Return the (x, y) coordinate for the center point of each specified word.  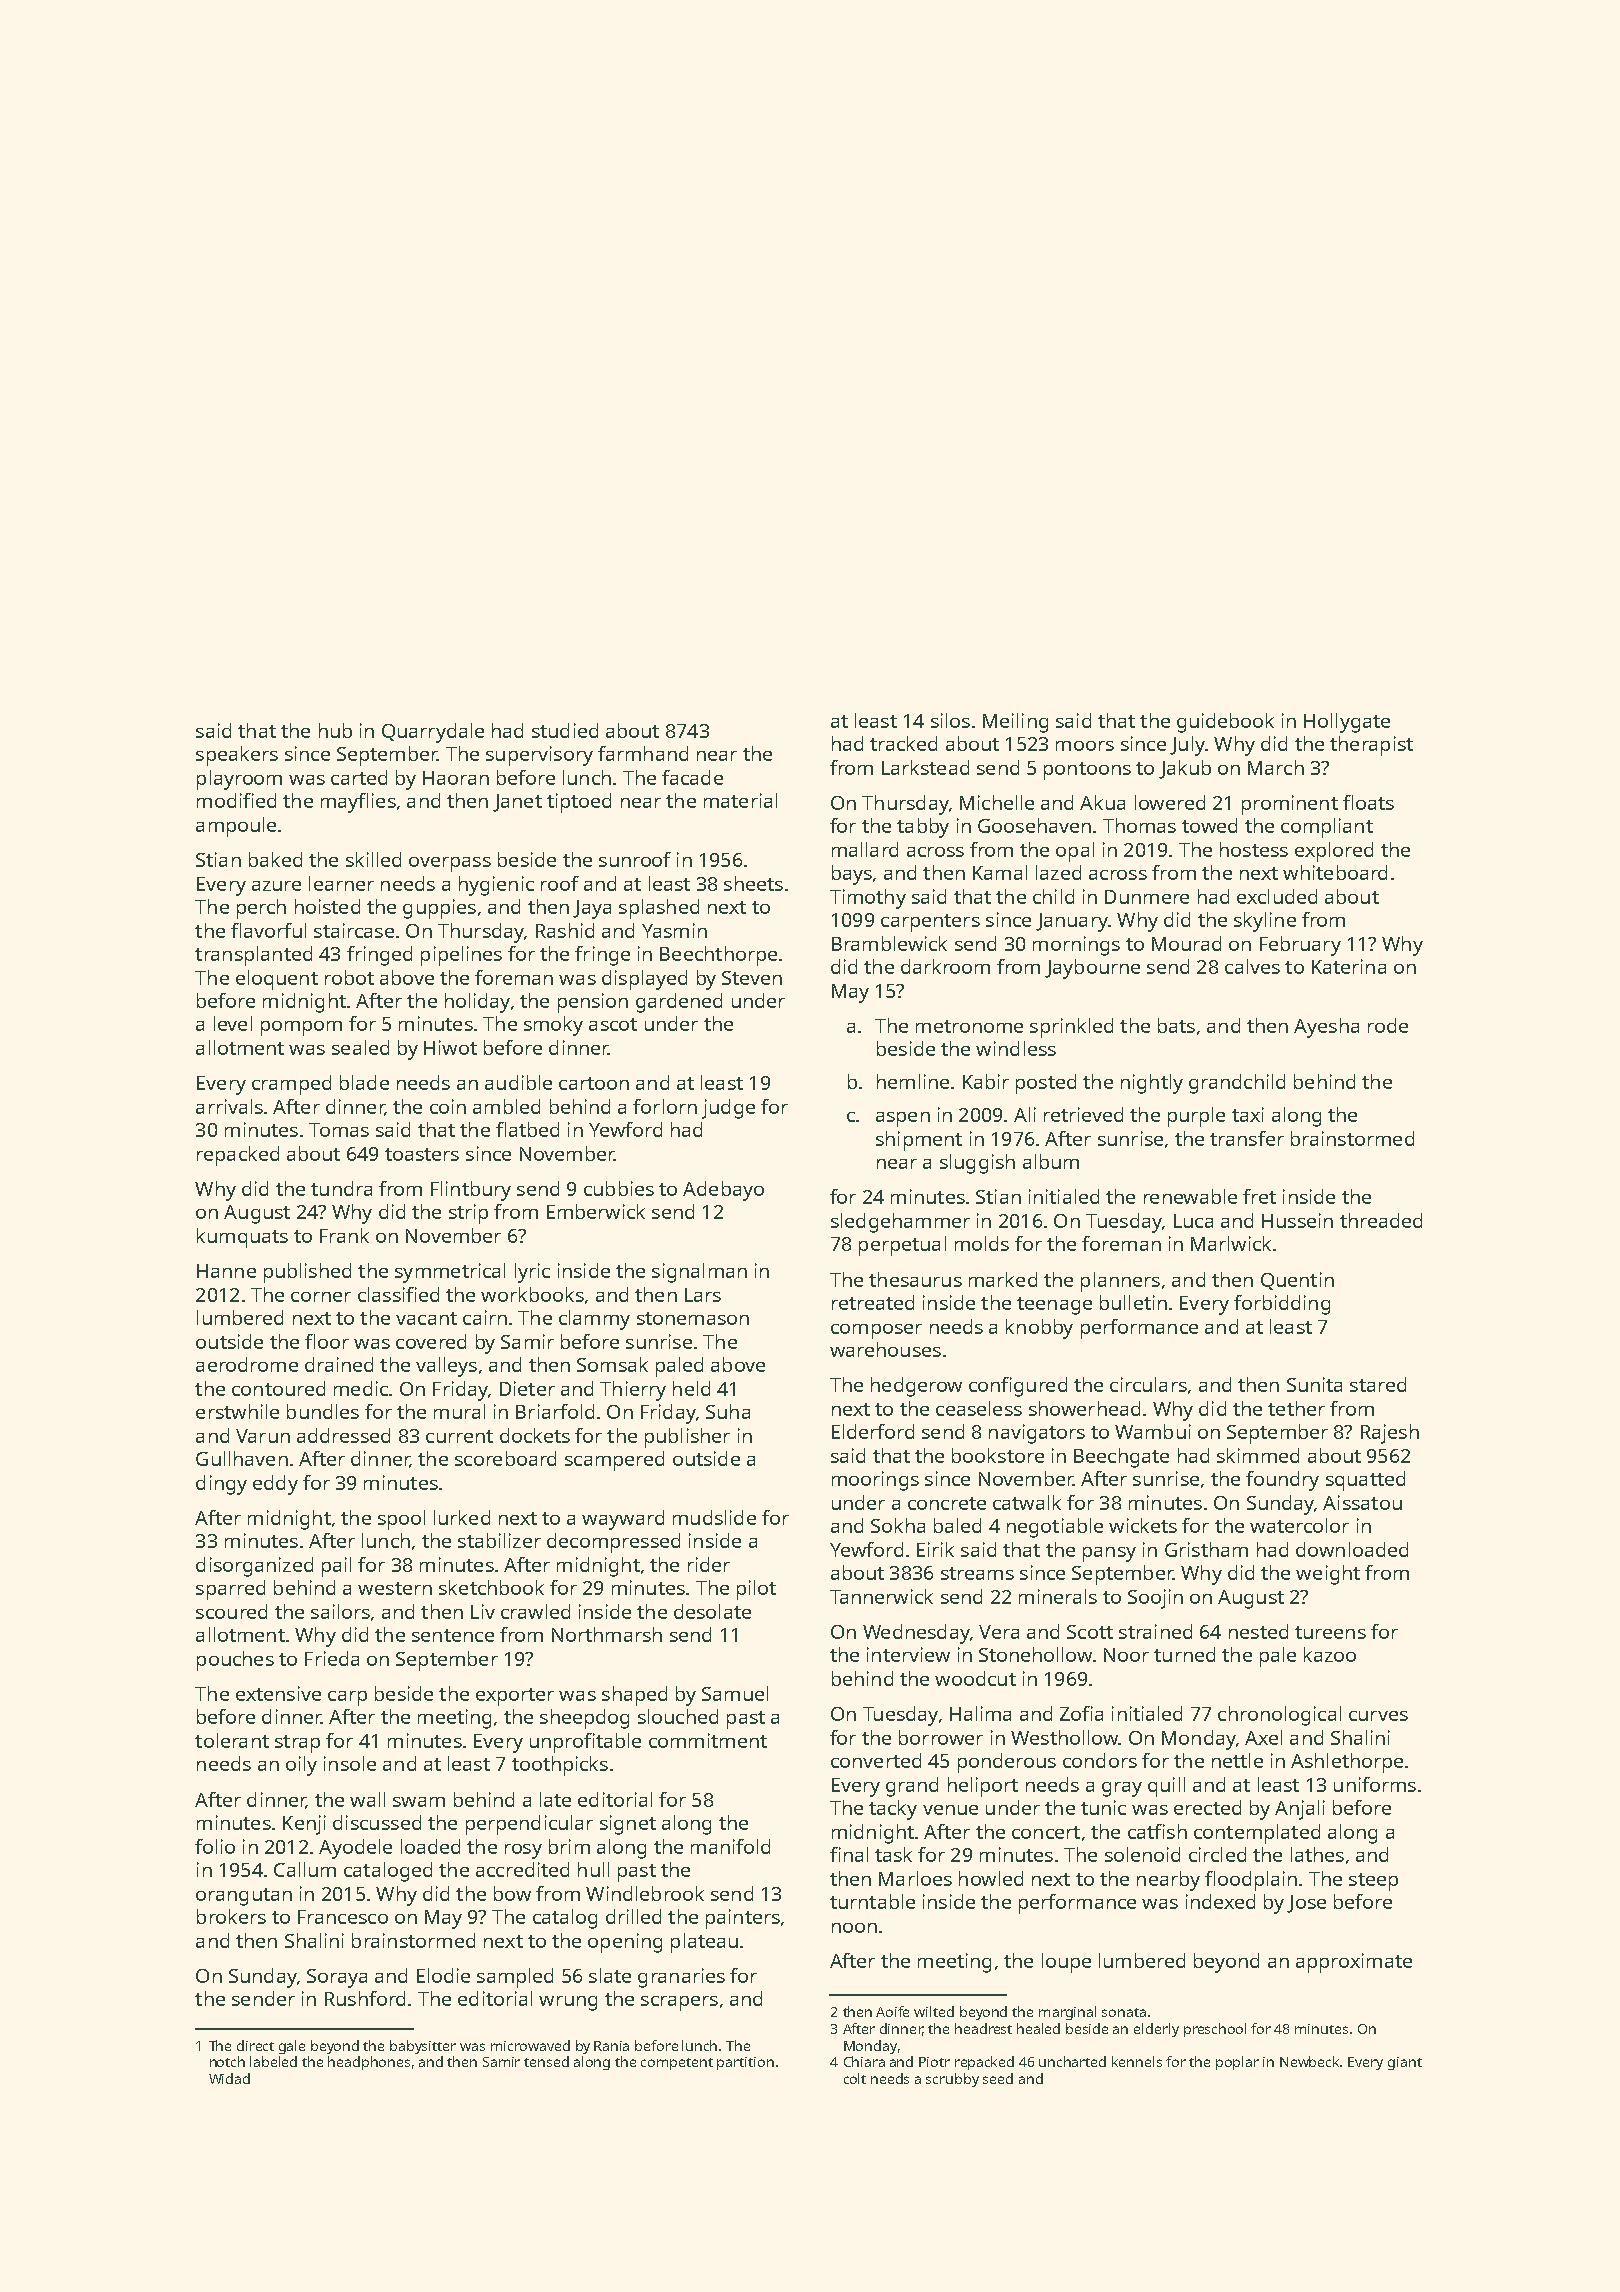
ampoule (236, 827)
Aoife (892, 2011)
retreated (873, 1302)
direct (255, 2045)
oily (301, 1766)
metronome (969, 1026)
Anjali (1300, 1810)
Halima (980, 1713)
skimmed (1258, 1455)
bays (852, 875)
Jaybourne (1092, 969)
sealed (360, 1047)
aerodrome (247, 1364)
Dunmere (1147, 897)
